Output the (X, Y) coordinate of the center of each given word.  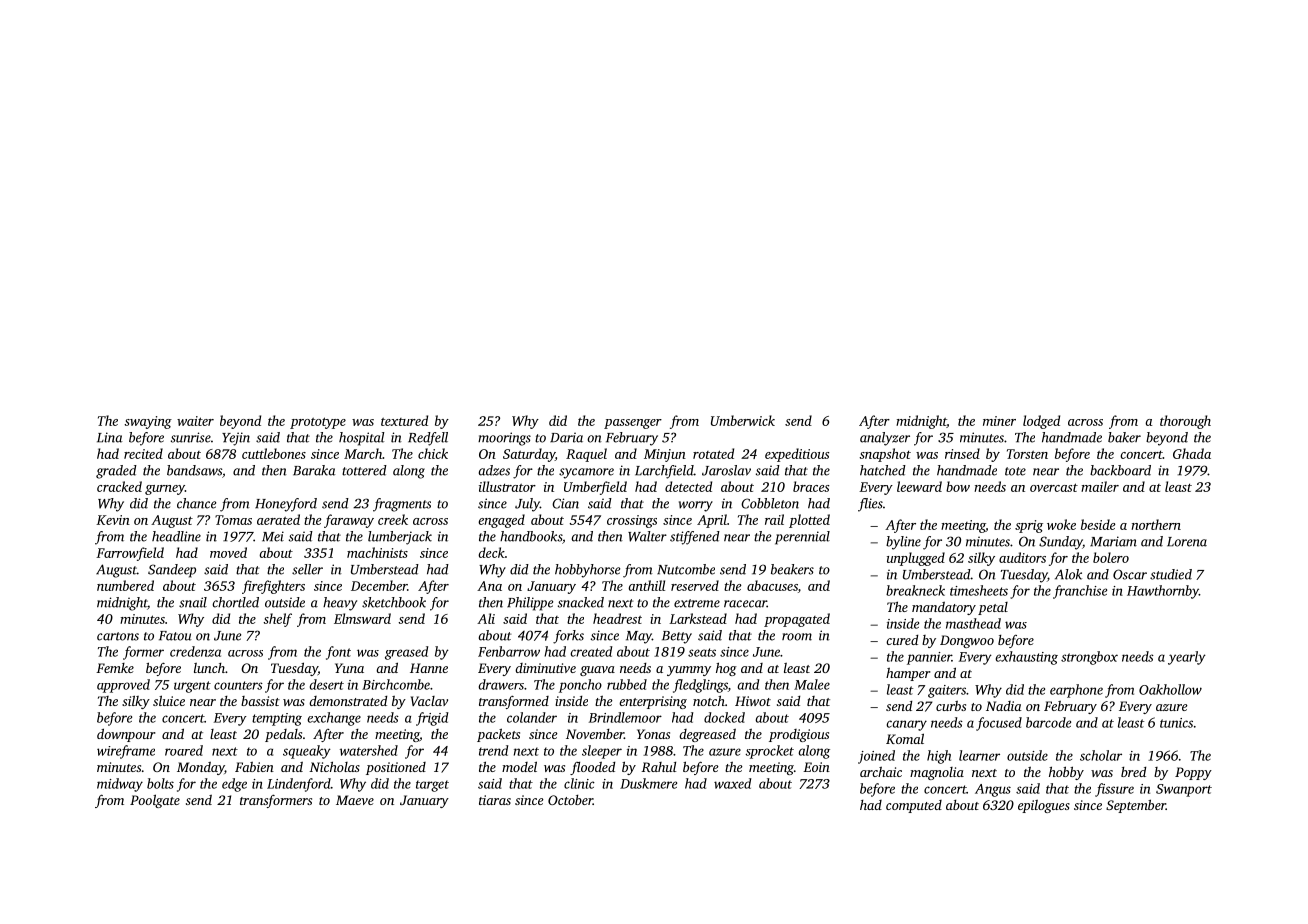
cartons (118, 636)
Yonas (653, 734)
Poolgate (155, 801)
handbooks (531, 536)
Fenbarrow (509, 651)
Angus (993, 790)
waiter (195, 421)
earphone (1076, 691)
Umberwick (743, 420)
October (570, 800)
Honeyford (286, 505)
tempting (277, 719)
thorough (1185, 422)
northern (1156, 524)
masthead (973, 623)
